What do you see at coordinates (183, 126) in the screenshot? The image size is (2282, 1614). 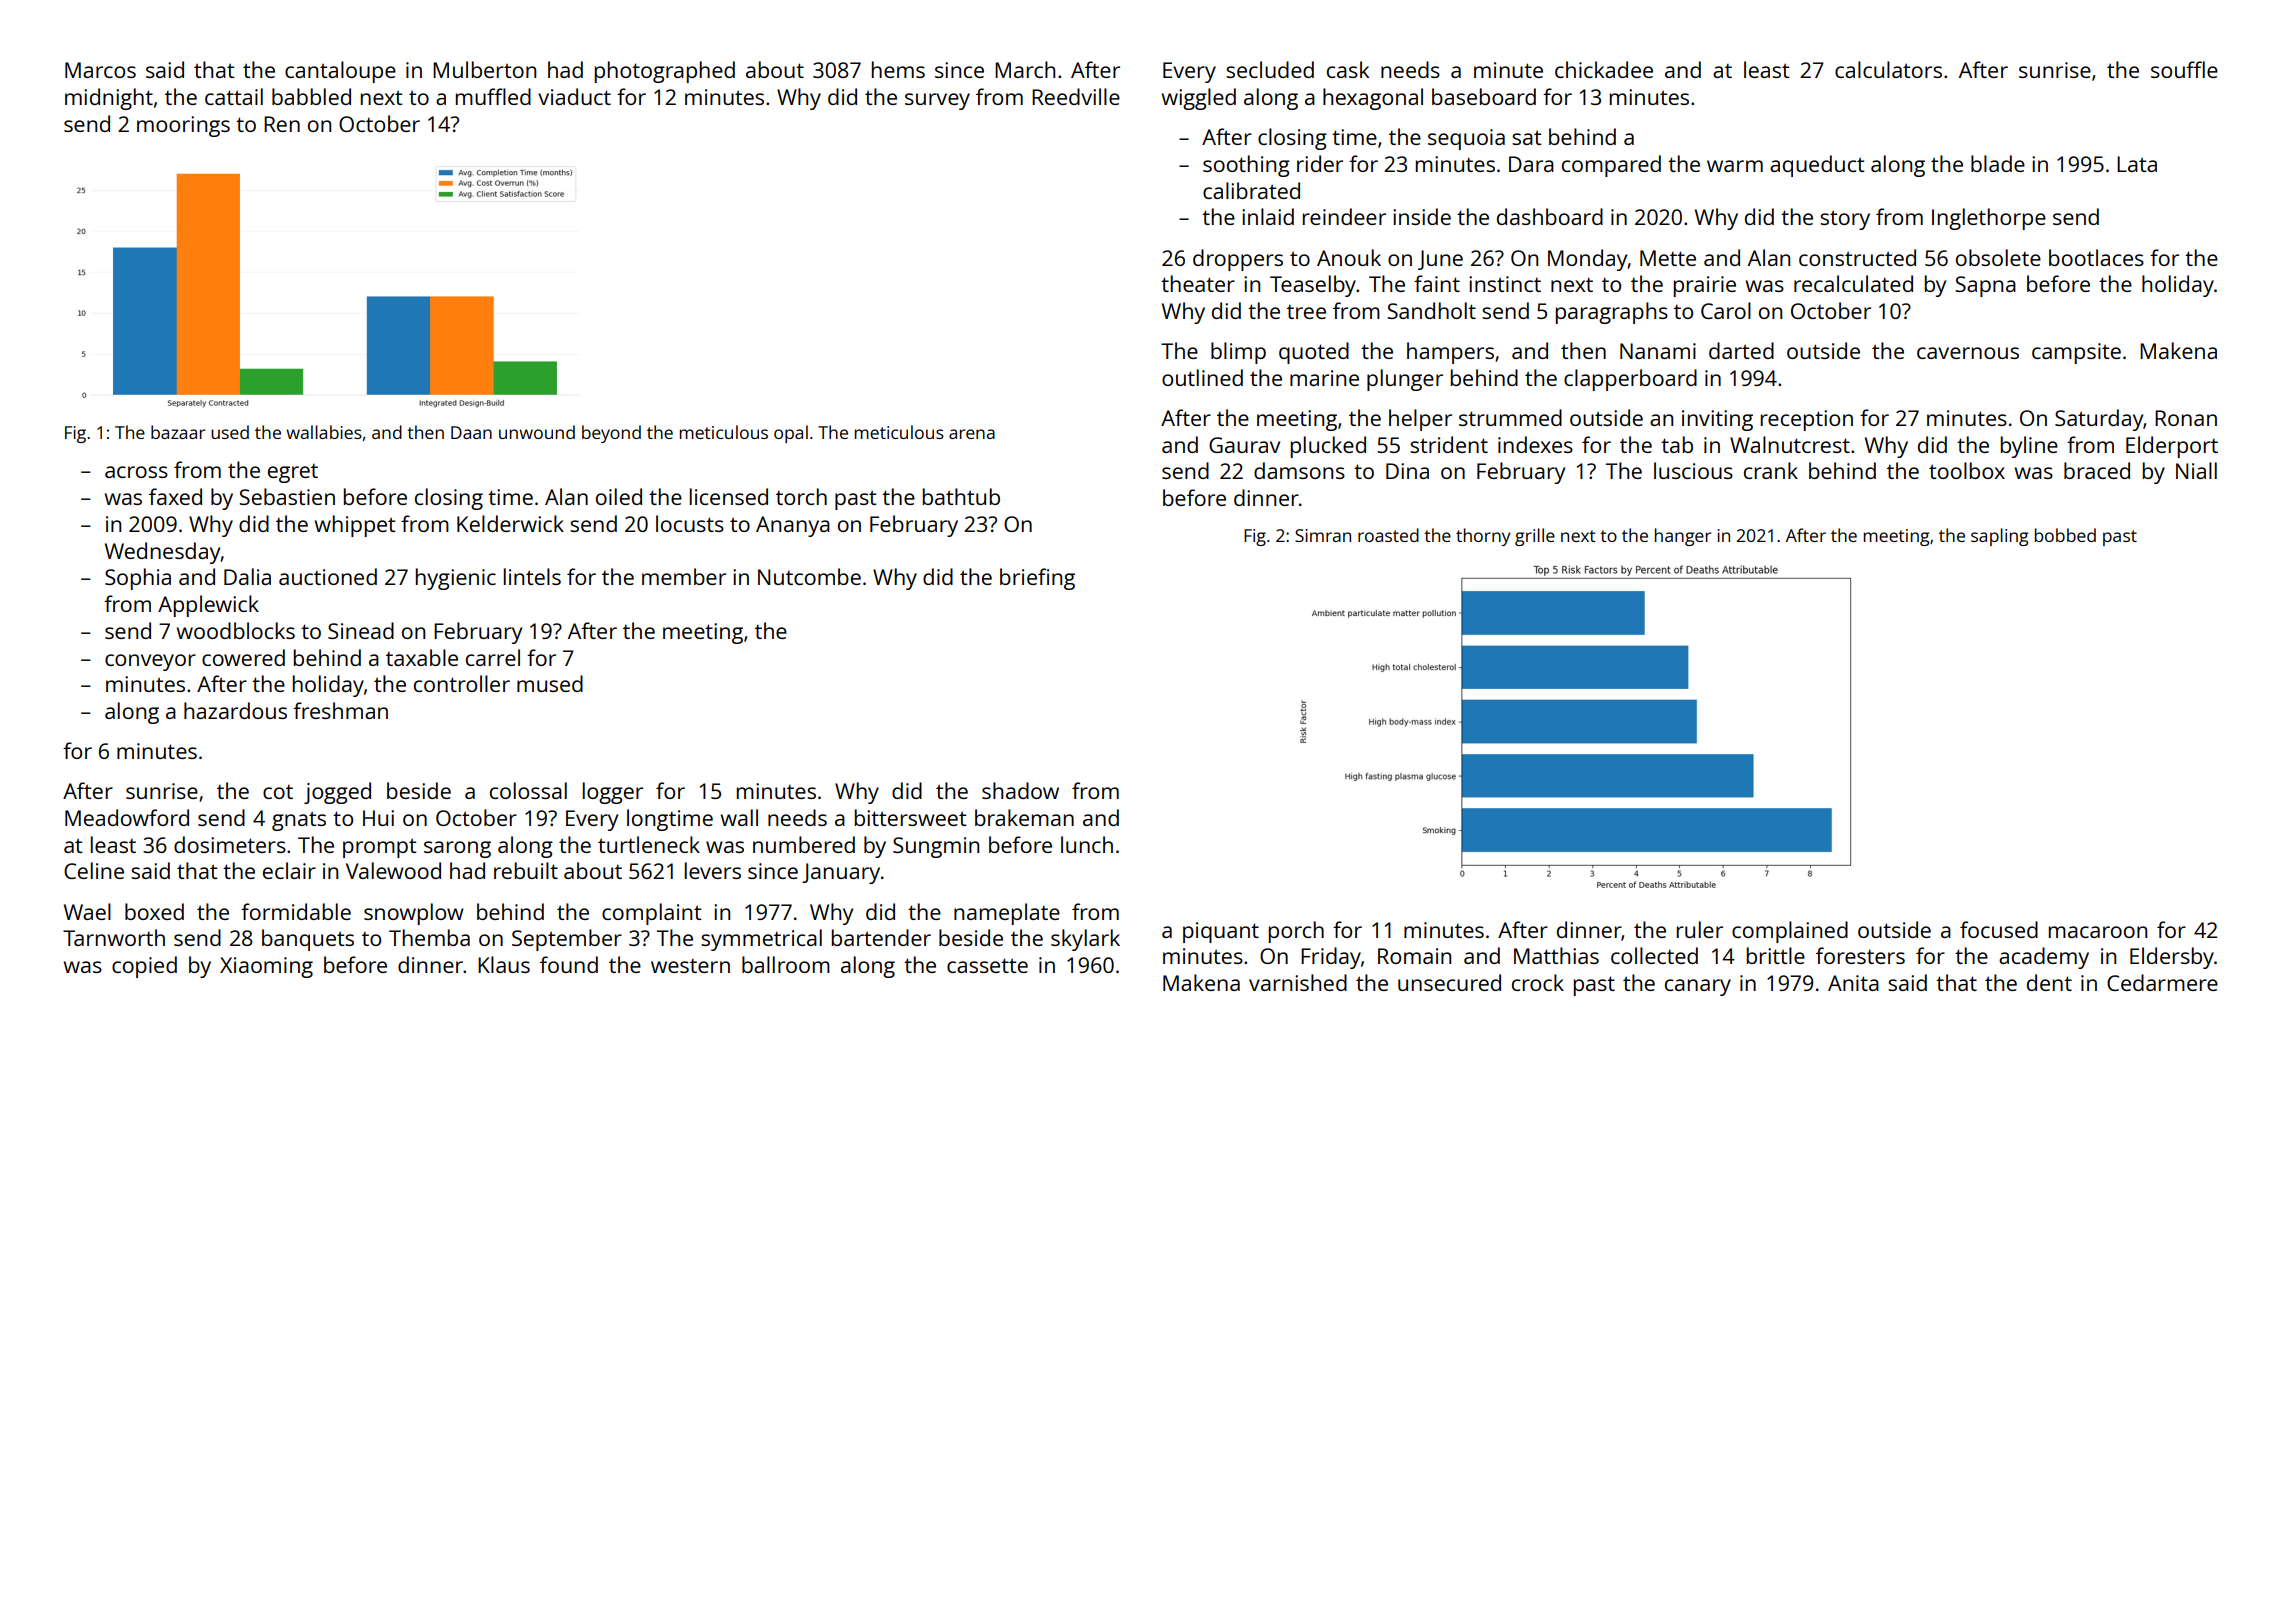 I see `moorings` at bounding box center [183, 126].
